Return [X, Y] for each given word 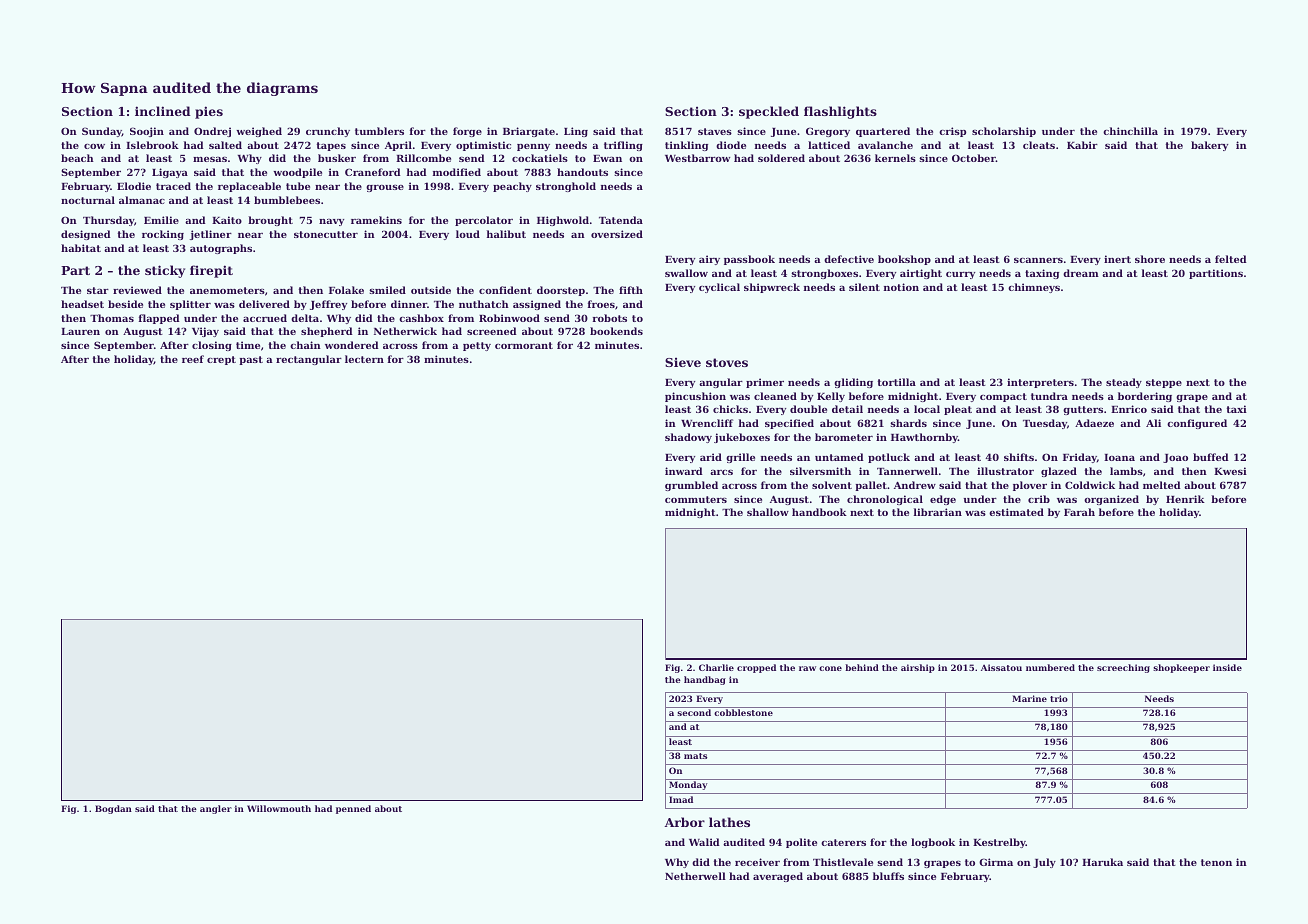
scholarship [1004, 132]
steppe [1164, 383]
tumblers [379, 131]
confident [505, 290]
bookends [616, 331]
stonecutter [326, 234]
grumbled [691, 486]
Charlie [716, 667]
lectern [364, 359]
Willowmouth [279, 808]
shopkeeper [1181, 668]
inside [1227, 667]
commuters [696, 499]
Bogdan [113, 809]
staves [715, 131]
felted [1231, 259]
